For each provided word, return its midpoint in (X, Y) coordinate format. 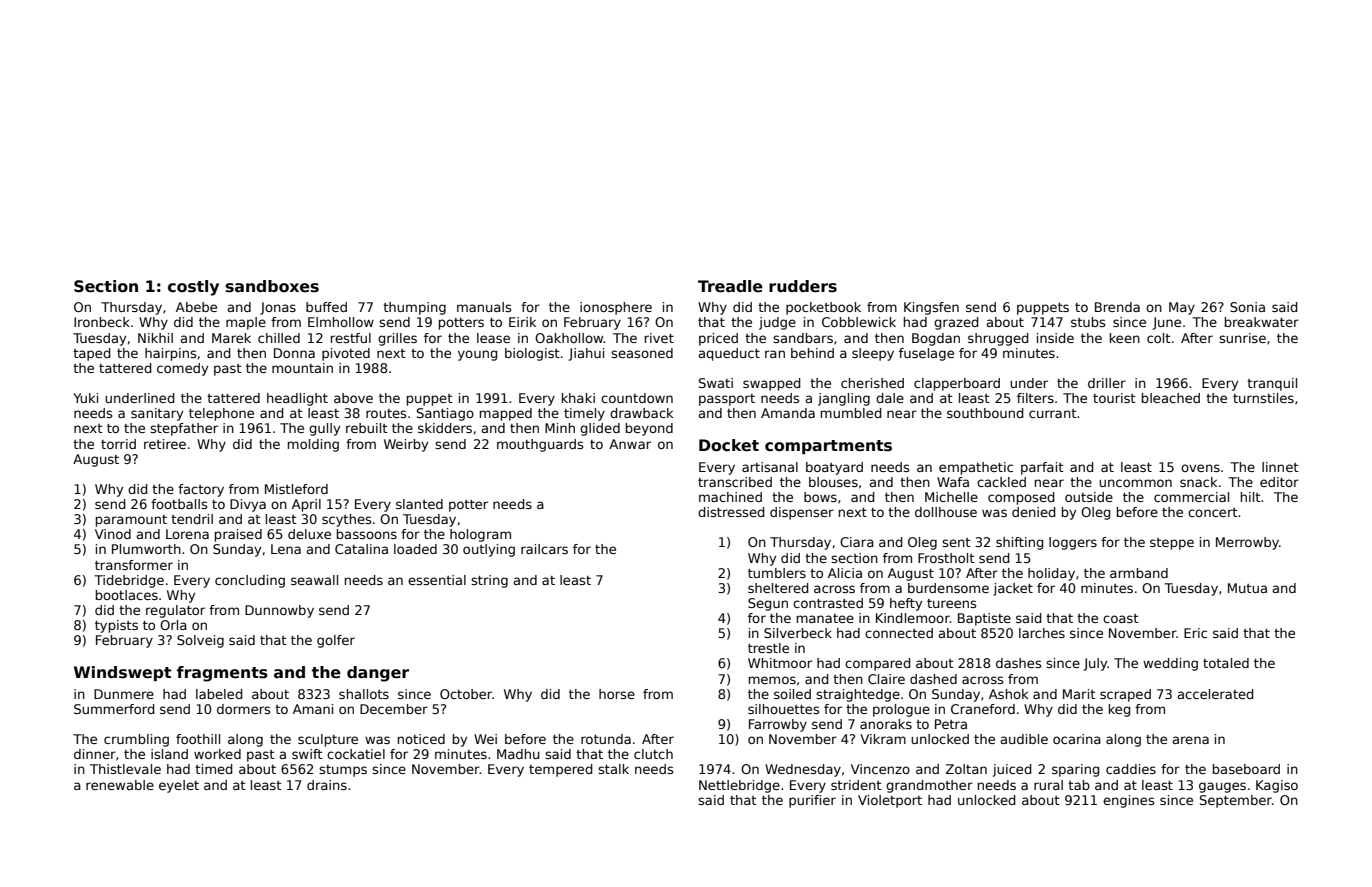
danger (378, 674)
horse (617, 694)
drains (327, 785)
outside (1089, 497)
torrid (118, 444)
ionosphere (616, 308)
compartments (828, 447)
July (1095, 664)
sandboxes (272, 286)
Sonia (1247, 307)
